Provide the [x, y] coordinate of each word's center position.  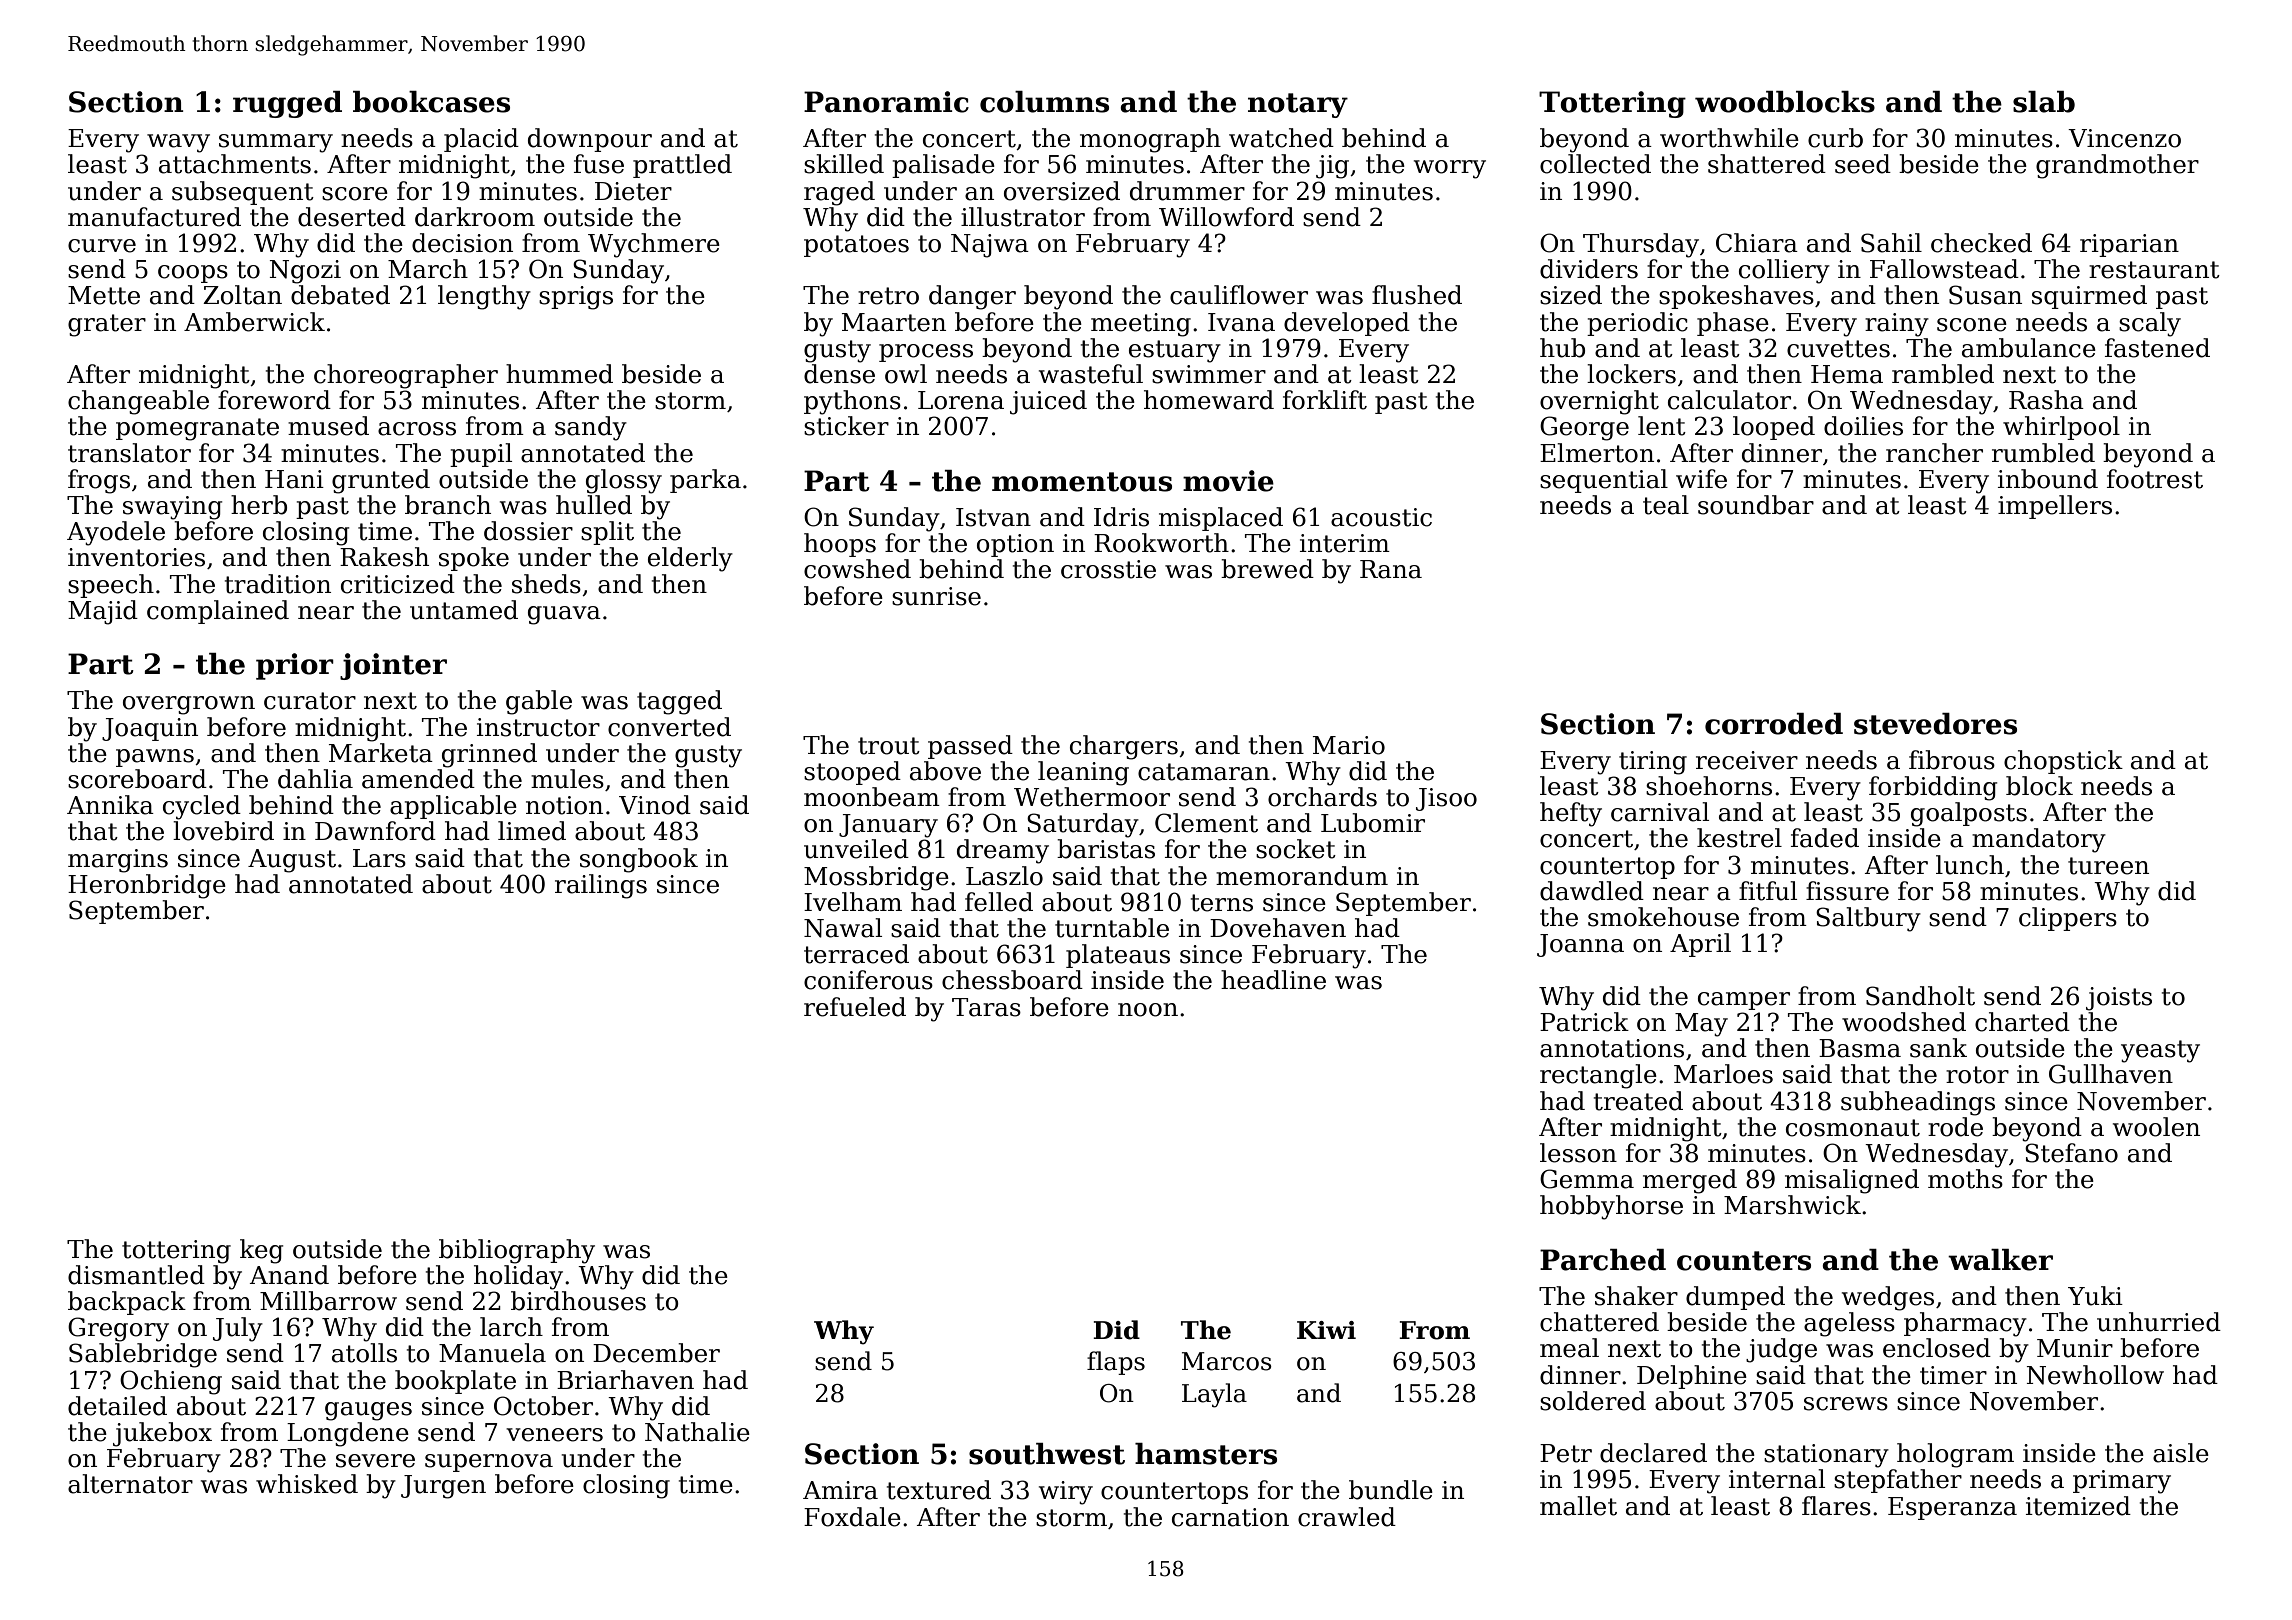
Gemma [1587, 1179]
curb [1835, 138]
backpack [127, 1303]
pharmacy [1965, 1324]
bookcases [431, 102]
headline [1273, 980]
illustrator [1023, 217]
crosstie [1108, 569]
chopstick [2063, 762]
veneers [554, 1435]
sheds [546, 584]
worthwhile [1729, 138]
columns [1044, 102]
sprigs [576, 298]
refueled [855, 1007]
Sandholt [1920, 996]
